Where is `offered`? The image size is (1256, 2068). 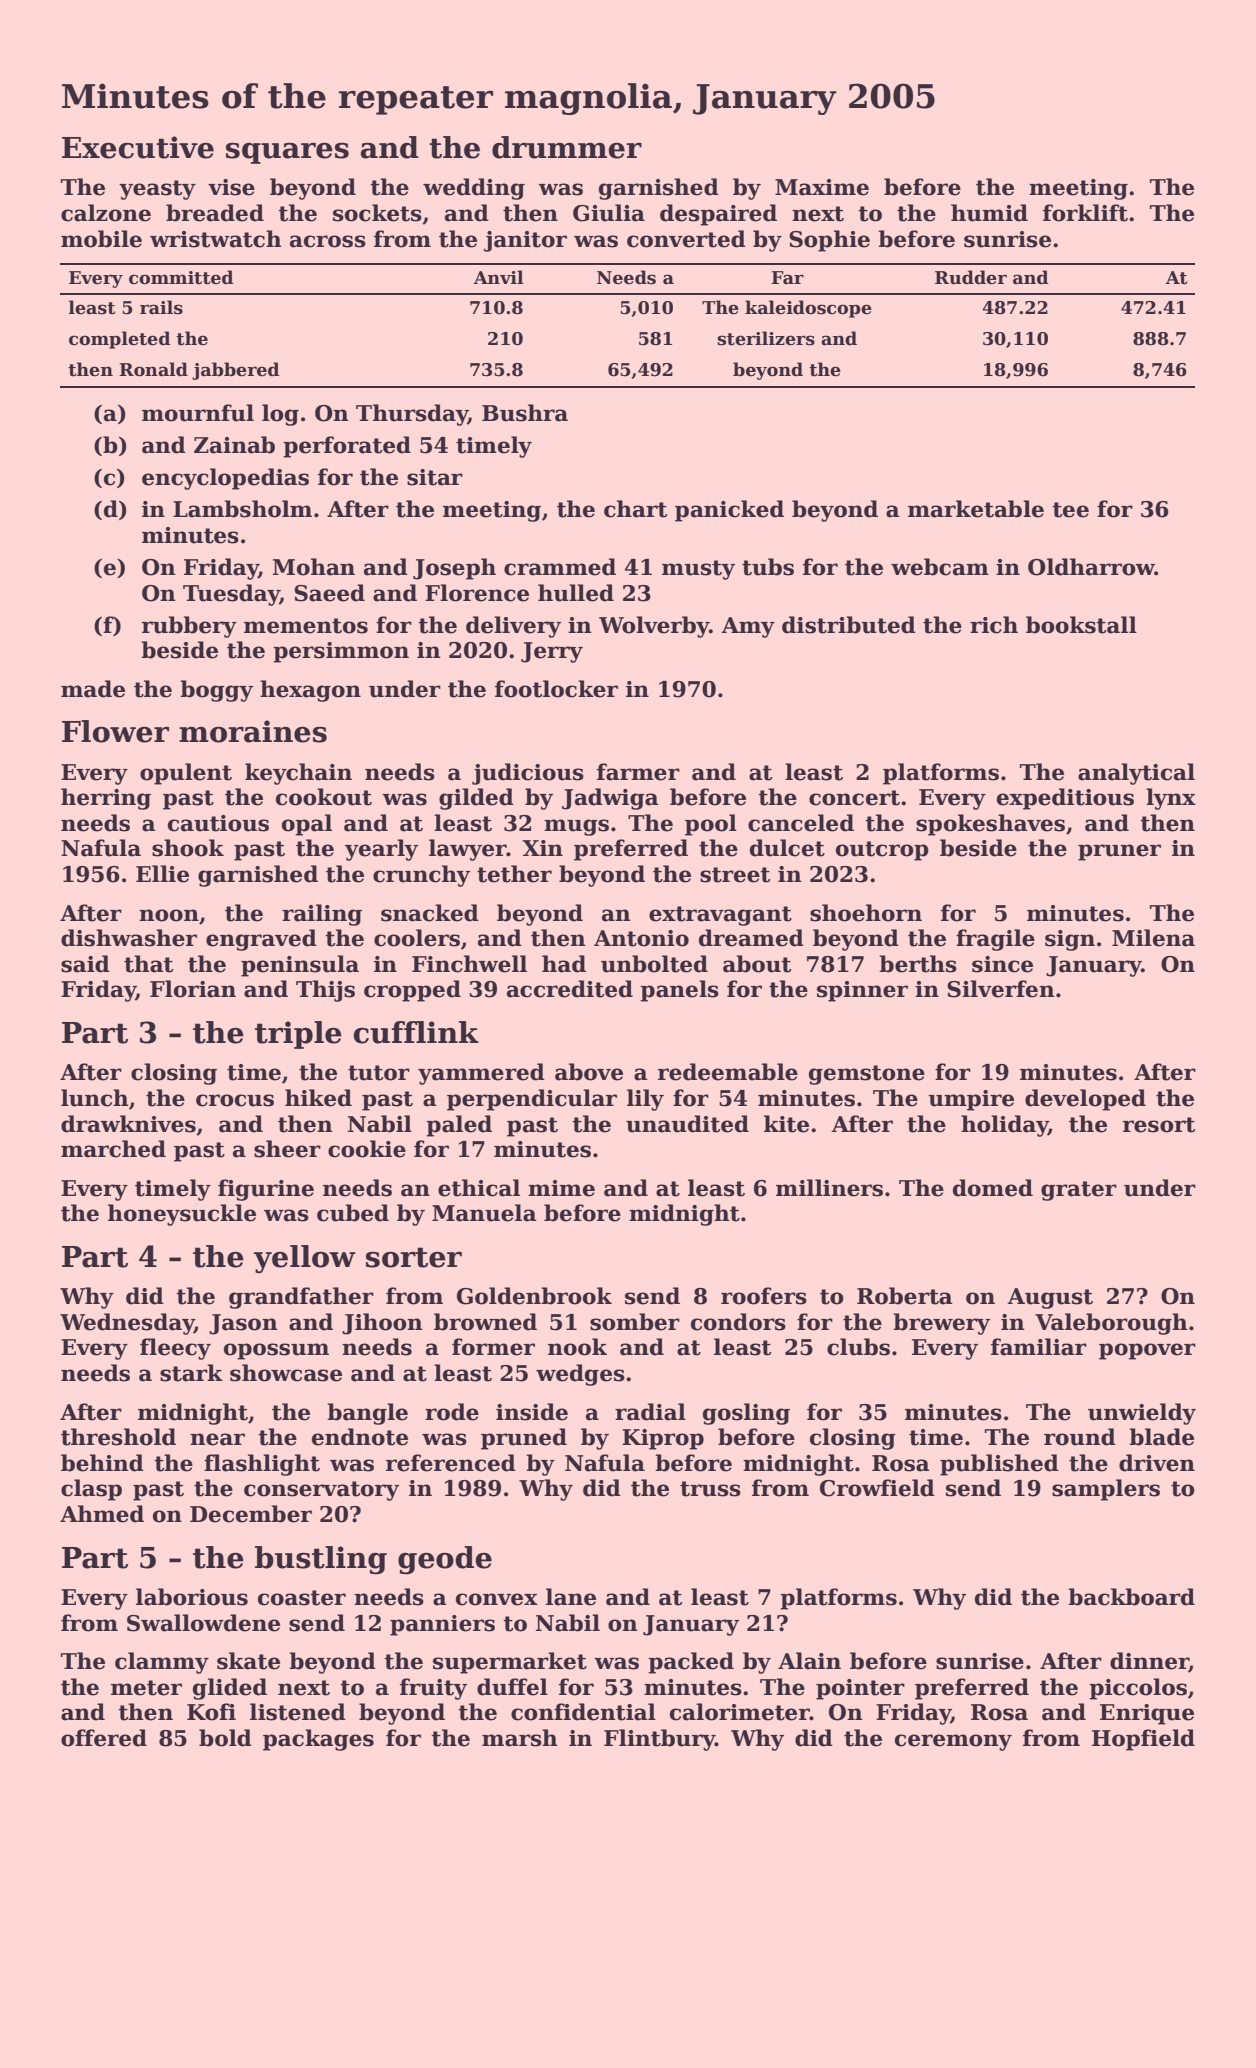
offered is located at coordinates (104, 1738).
